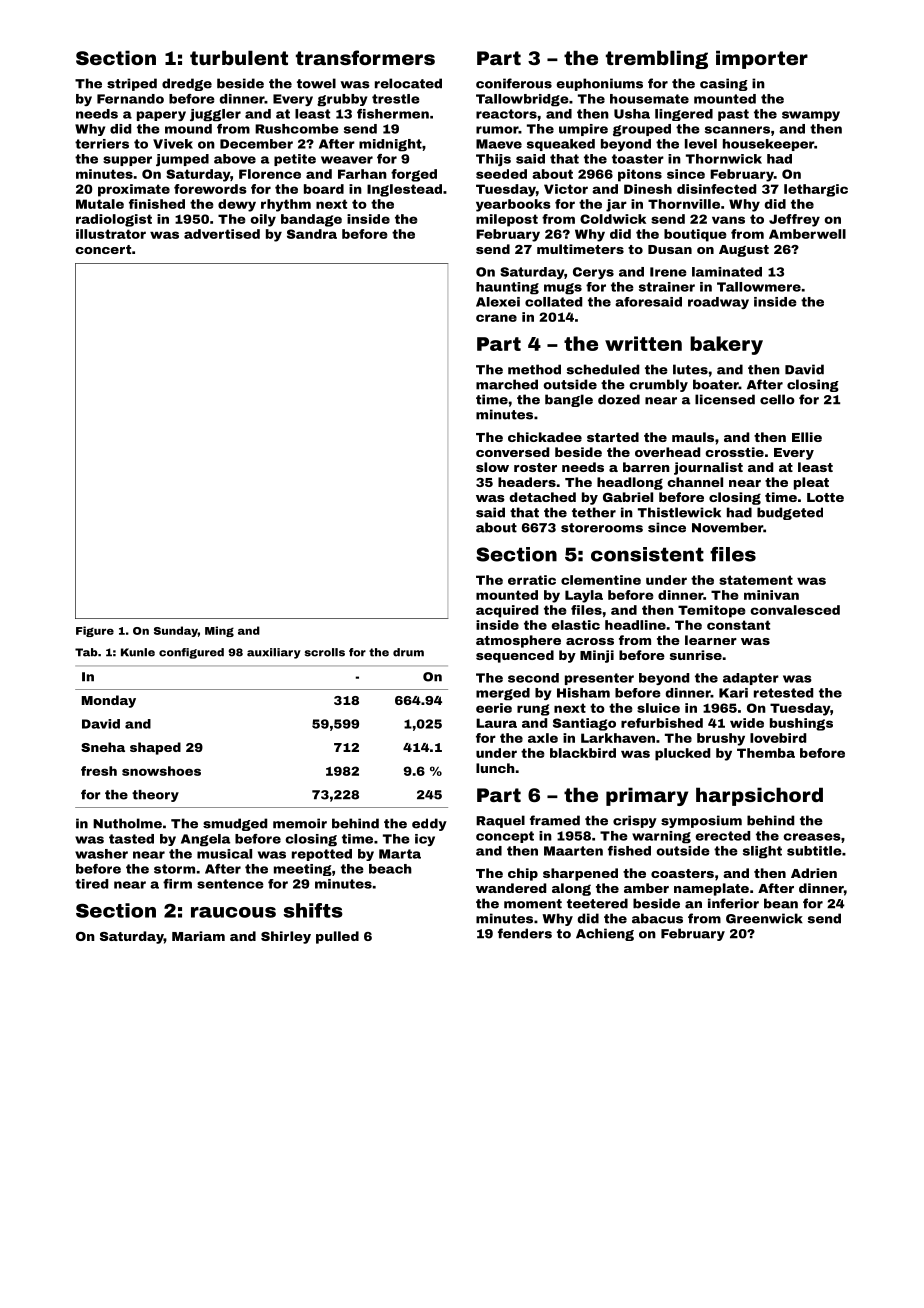  Describe the element at coordinates (724, 84) in the image. I see `casing` at that location.
